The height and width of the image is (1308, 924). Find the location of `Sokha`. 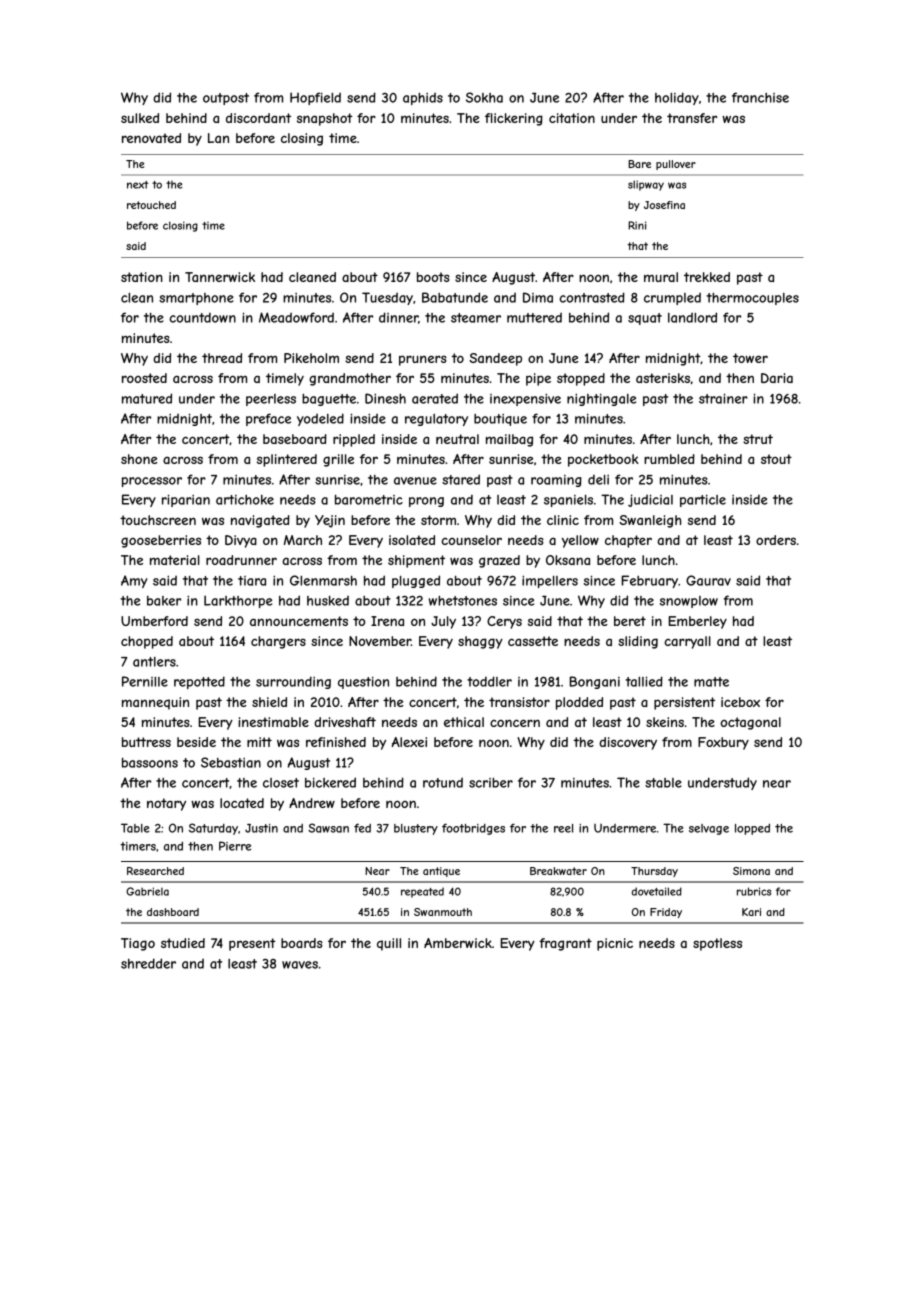

Sokha is located at coordinates (484, 97).
